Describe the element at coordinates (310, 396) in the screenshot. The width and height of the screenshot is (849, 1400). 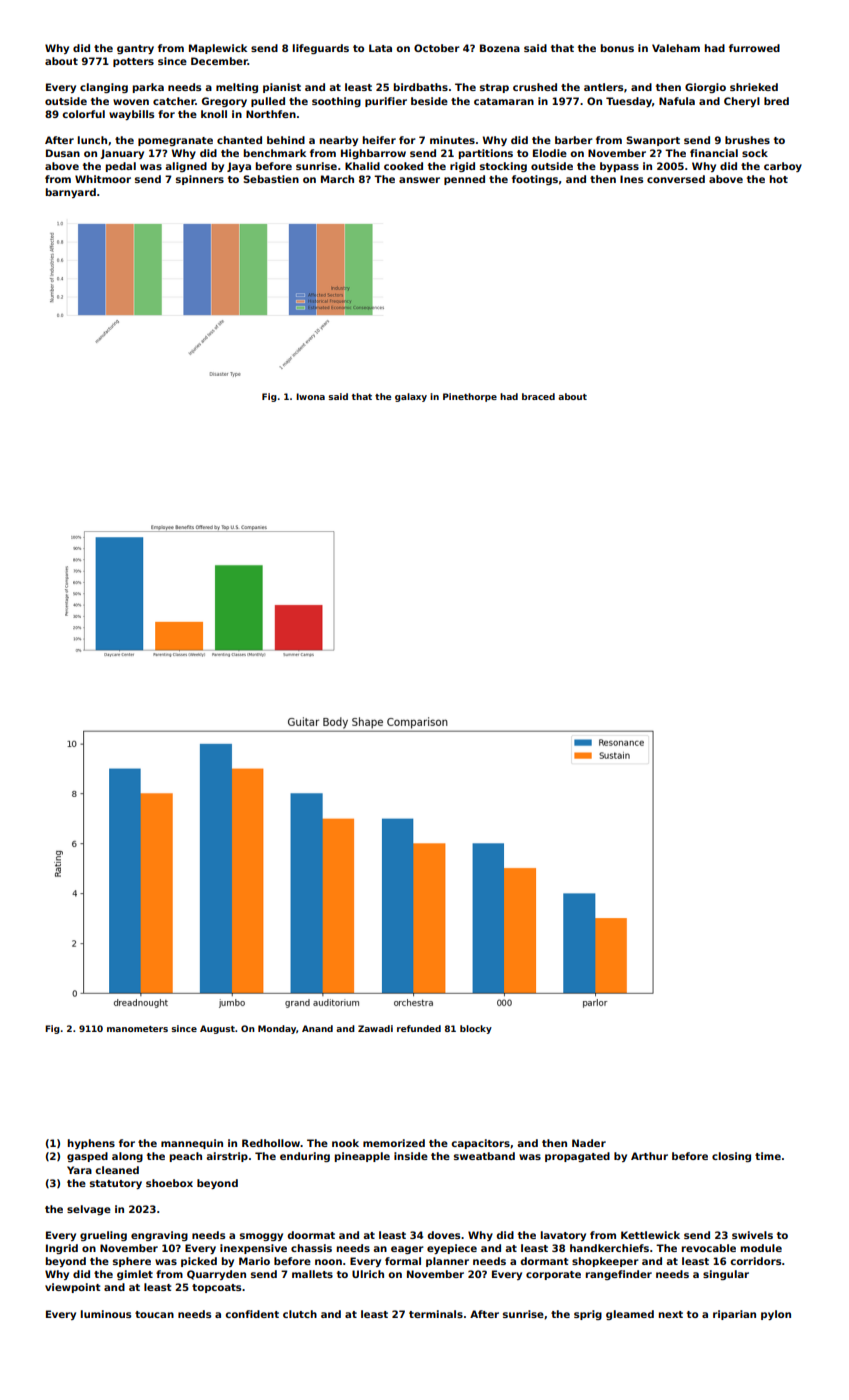
I see `Iwona` at that location.
